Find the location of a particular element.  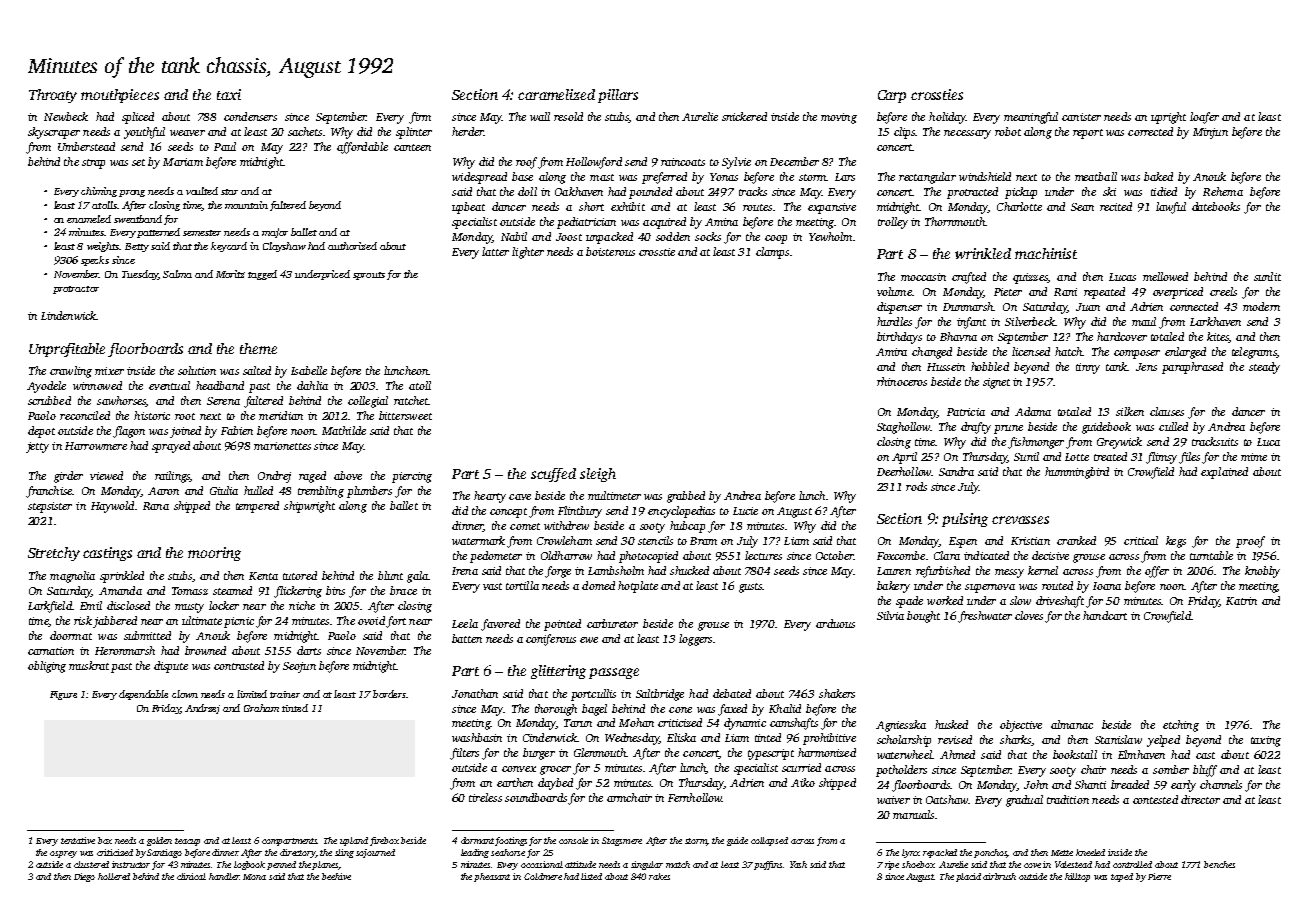

April is located at coordinates (904, 458).
